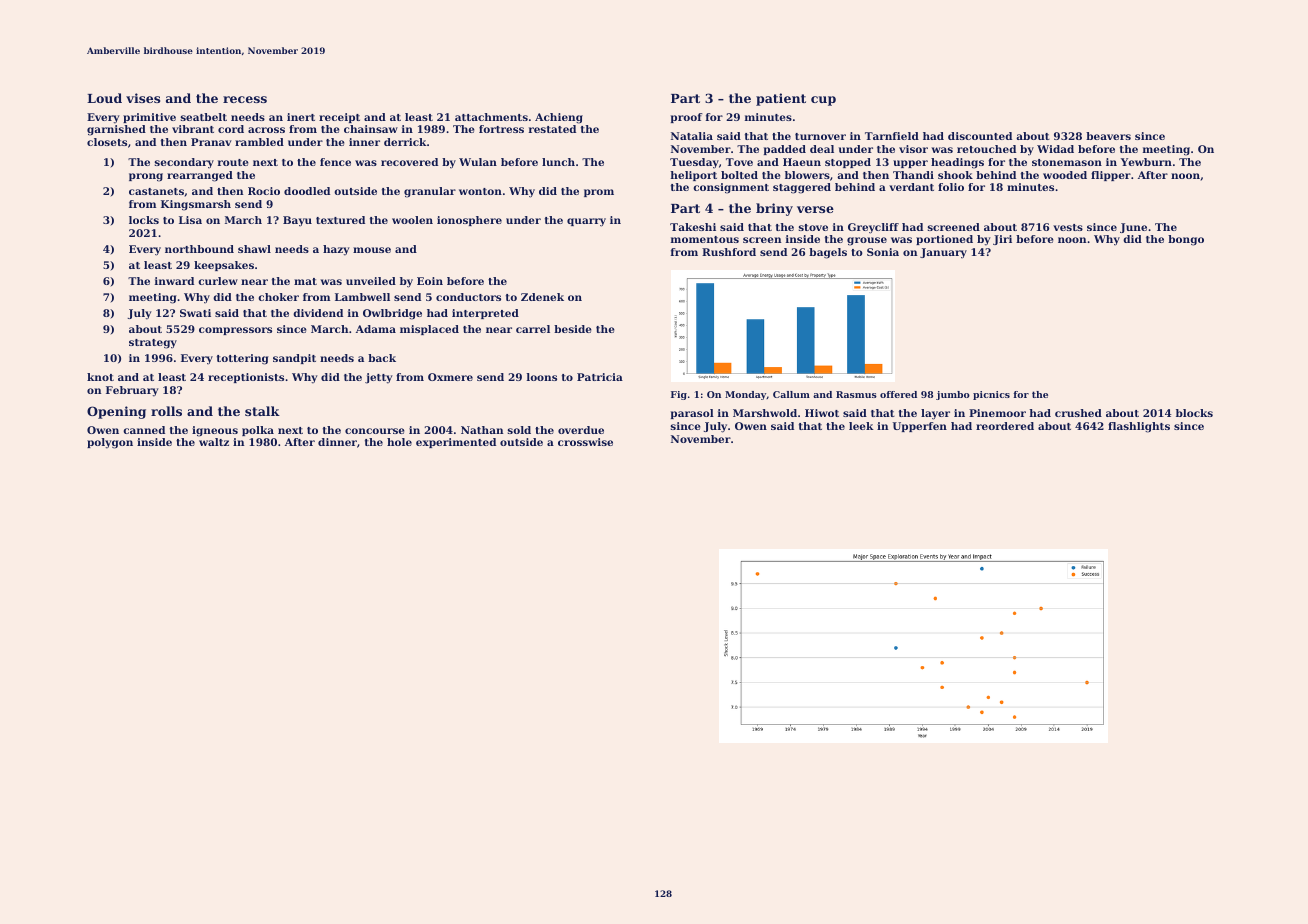 This screenshot has height=924, width=1308. What do you see at coordinates (1108, 136) in the screenshot?
I see `beavers` at bounding box center [1108, 136].
